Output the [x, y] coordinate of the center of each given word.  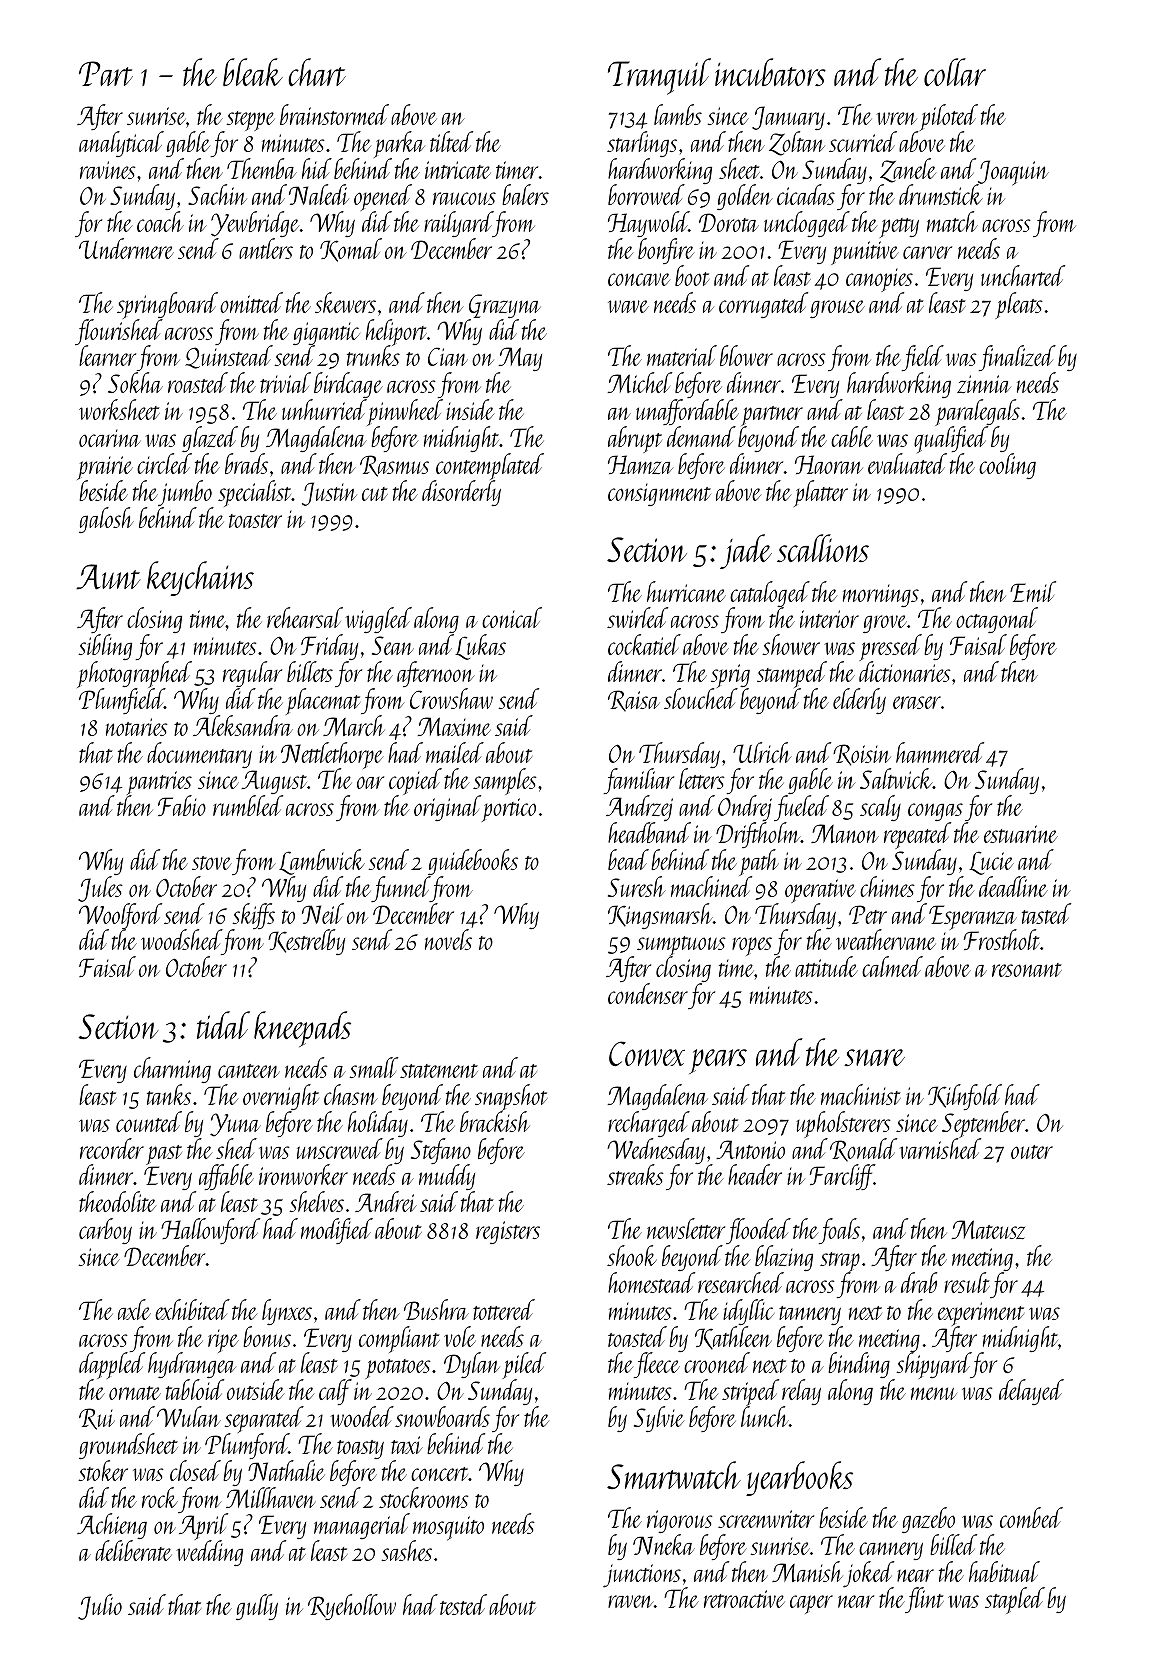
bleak [253, 72]
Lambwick [322, 862]
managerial [362, 1527]
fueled [801, 808]
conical [512, 617]
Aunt [108, 577]
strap [840, 1262]
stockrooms [424, 1497]
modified [337, 1231]
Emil [1033, 591]
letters [702, 779]
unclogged [806, 224]
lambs [678, 114]
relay [801, 1392]
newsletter [686, 1228]
